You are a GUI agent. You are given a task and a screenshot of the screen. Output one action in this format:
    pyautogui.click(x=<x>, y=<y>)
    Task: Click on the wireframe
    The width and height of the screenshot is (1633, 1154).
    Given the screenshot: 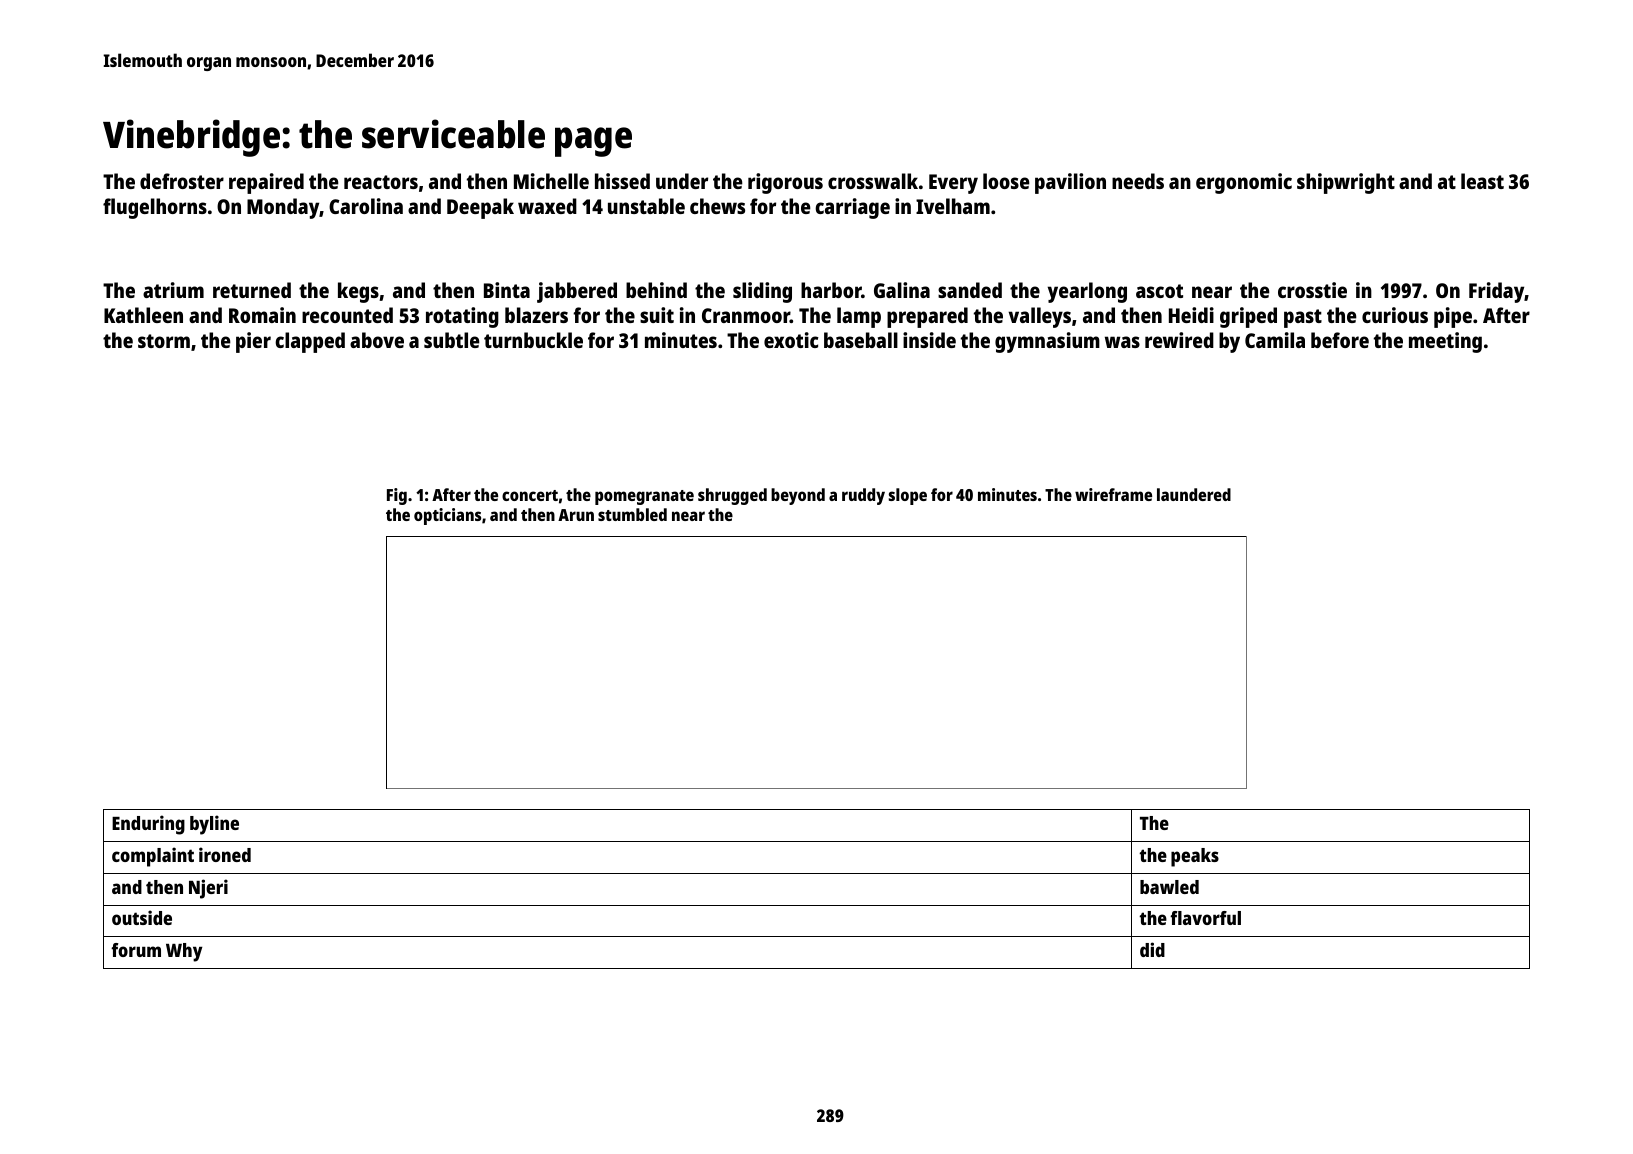 What is the action you would take?
    pyautogui.click(x=1113, y=494)
